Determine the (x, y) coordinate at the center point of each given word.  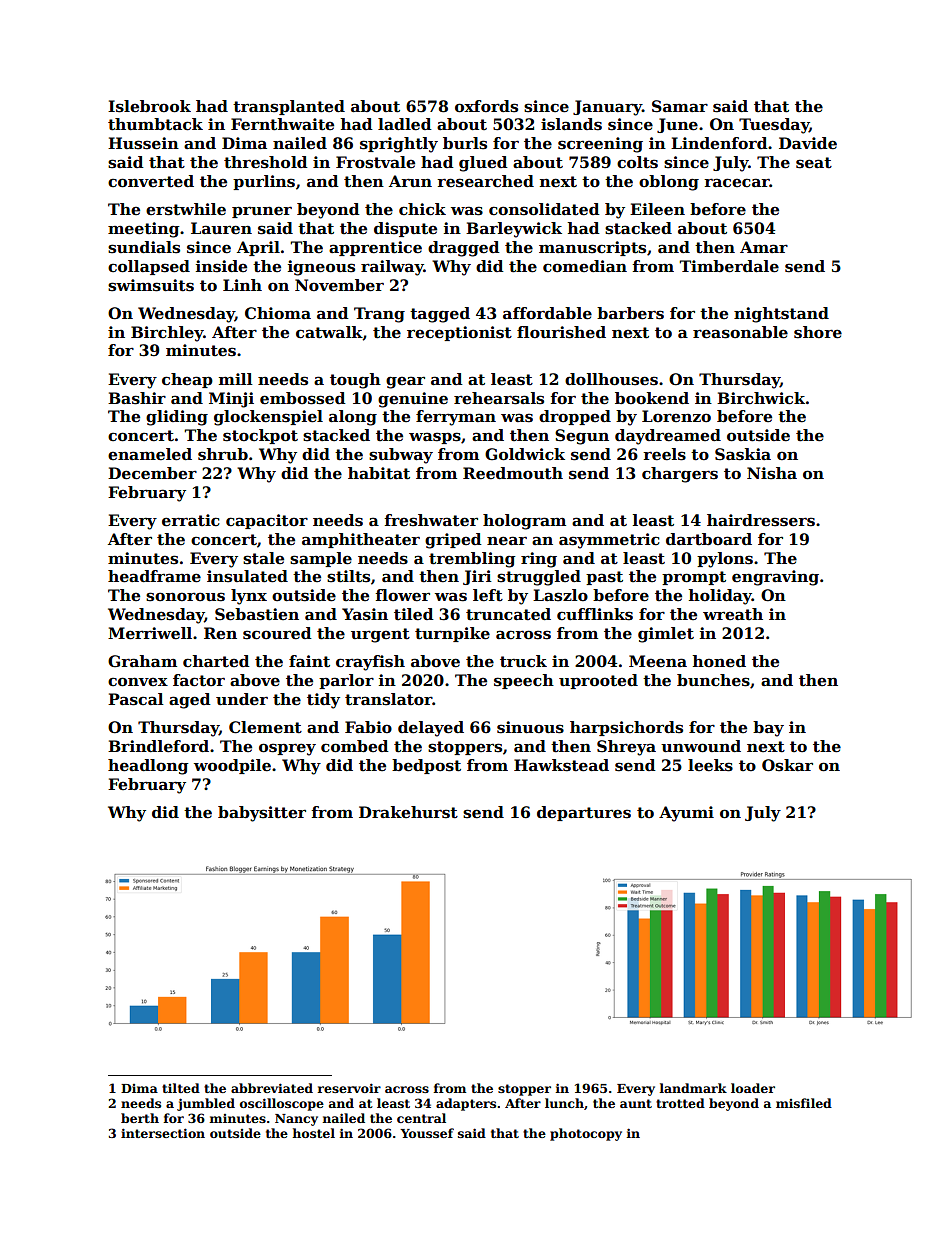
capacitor (267, 521)
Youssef (427, 1133)
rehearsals (499, 398)
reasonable (740, 332)
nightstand (781, 315)
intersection (163, 1133)
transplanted (289, 107)
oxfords (486, 106)
